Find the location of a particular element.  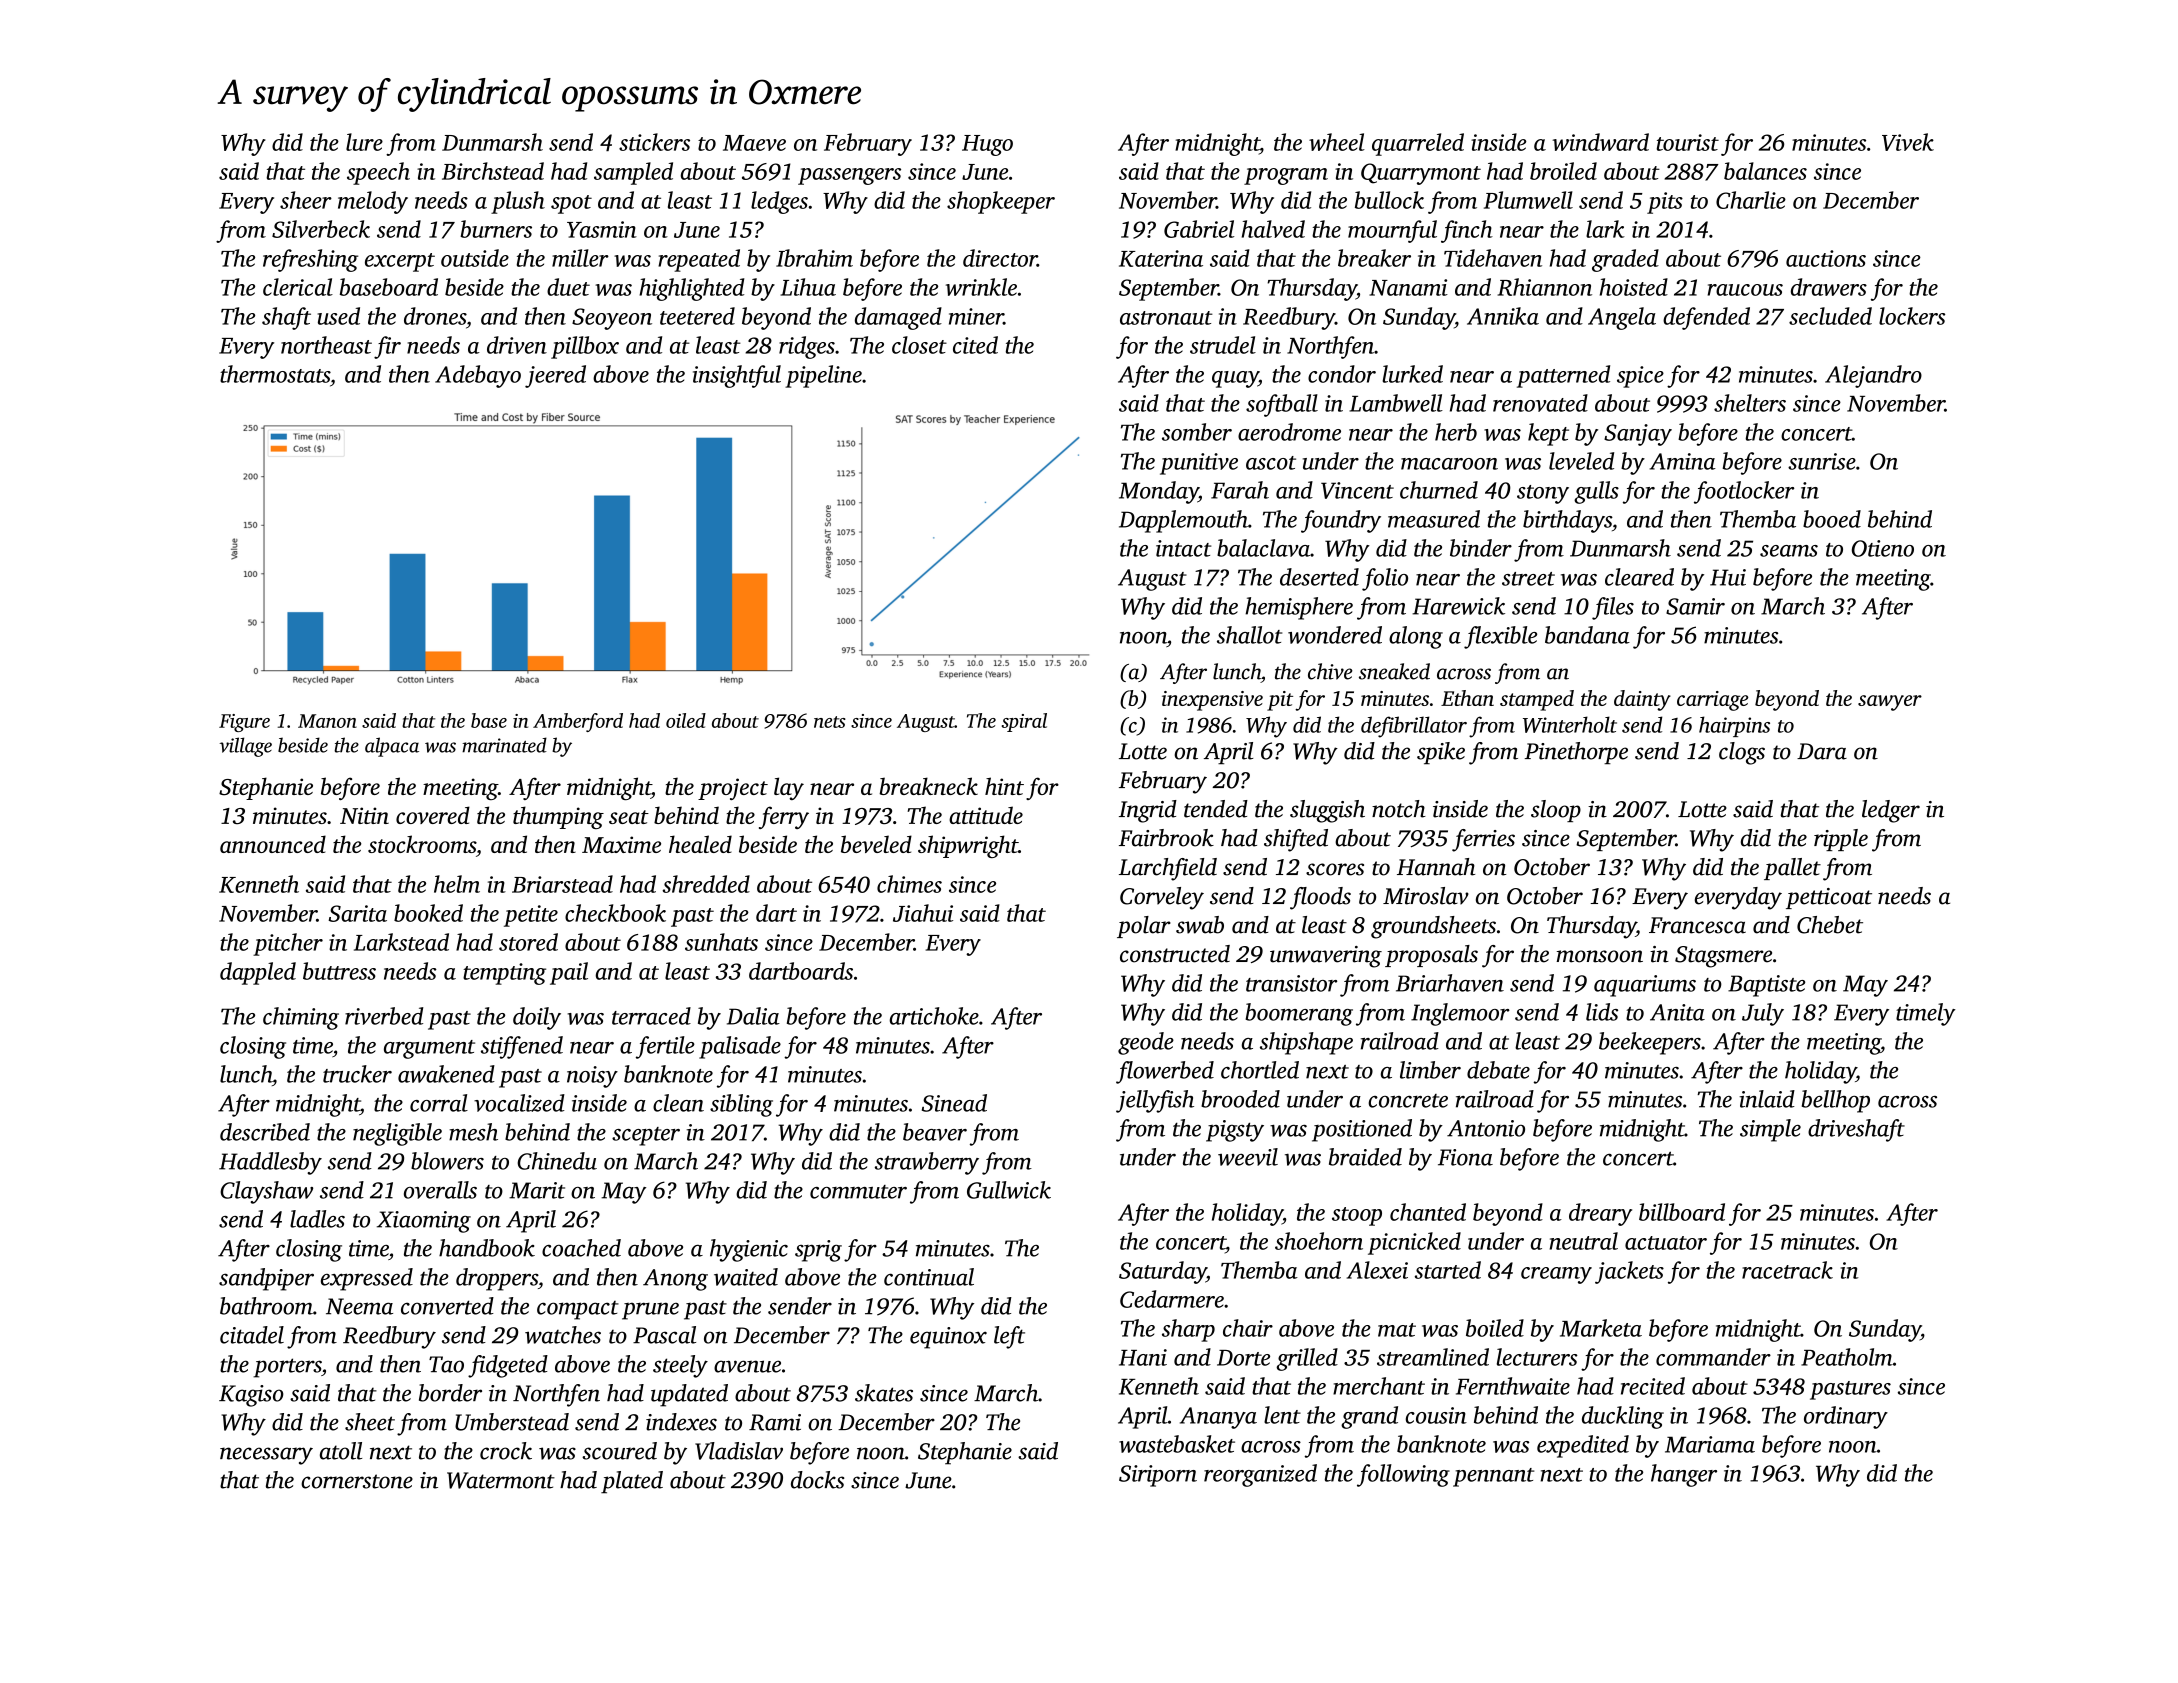

thermostats is located at coordinates (275, 374).
